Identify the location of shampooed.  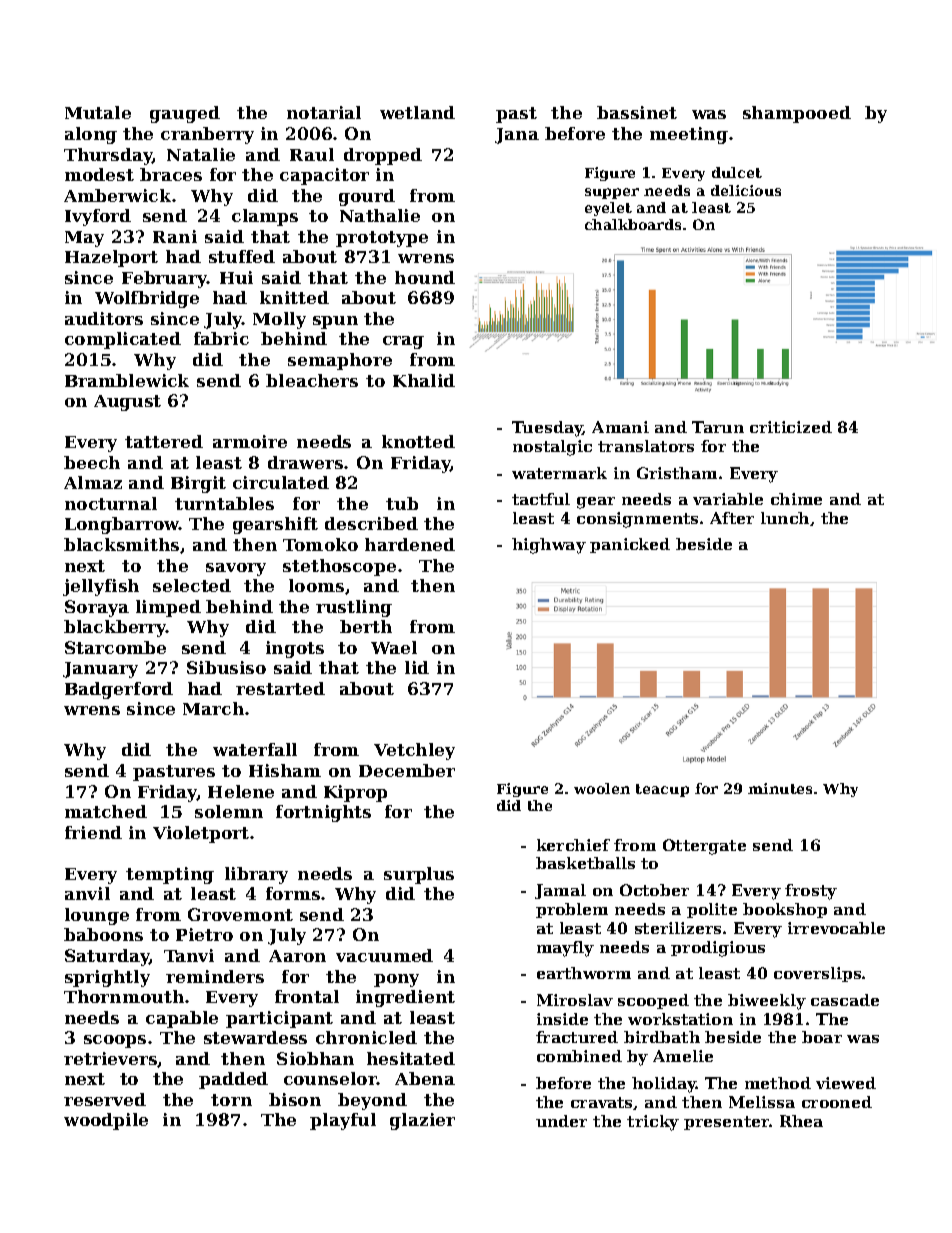
(797, 114).
